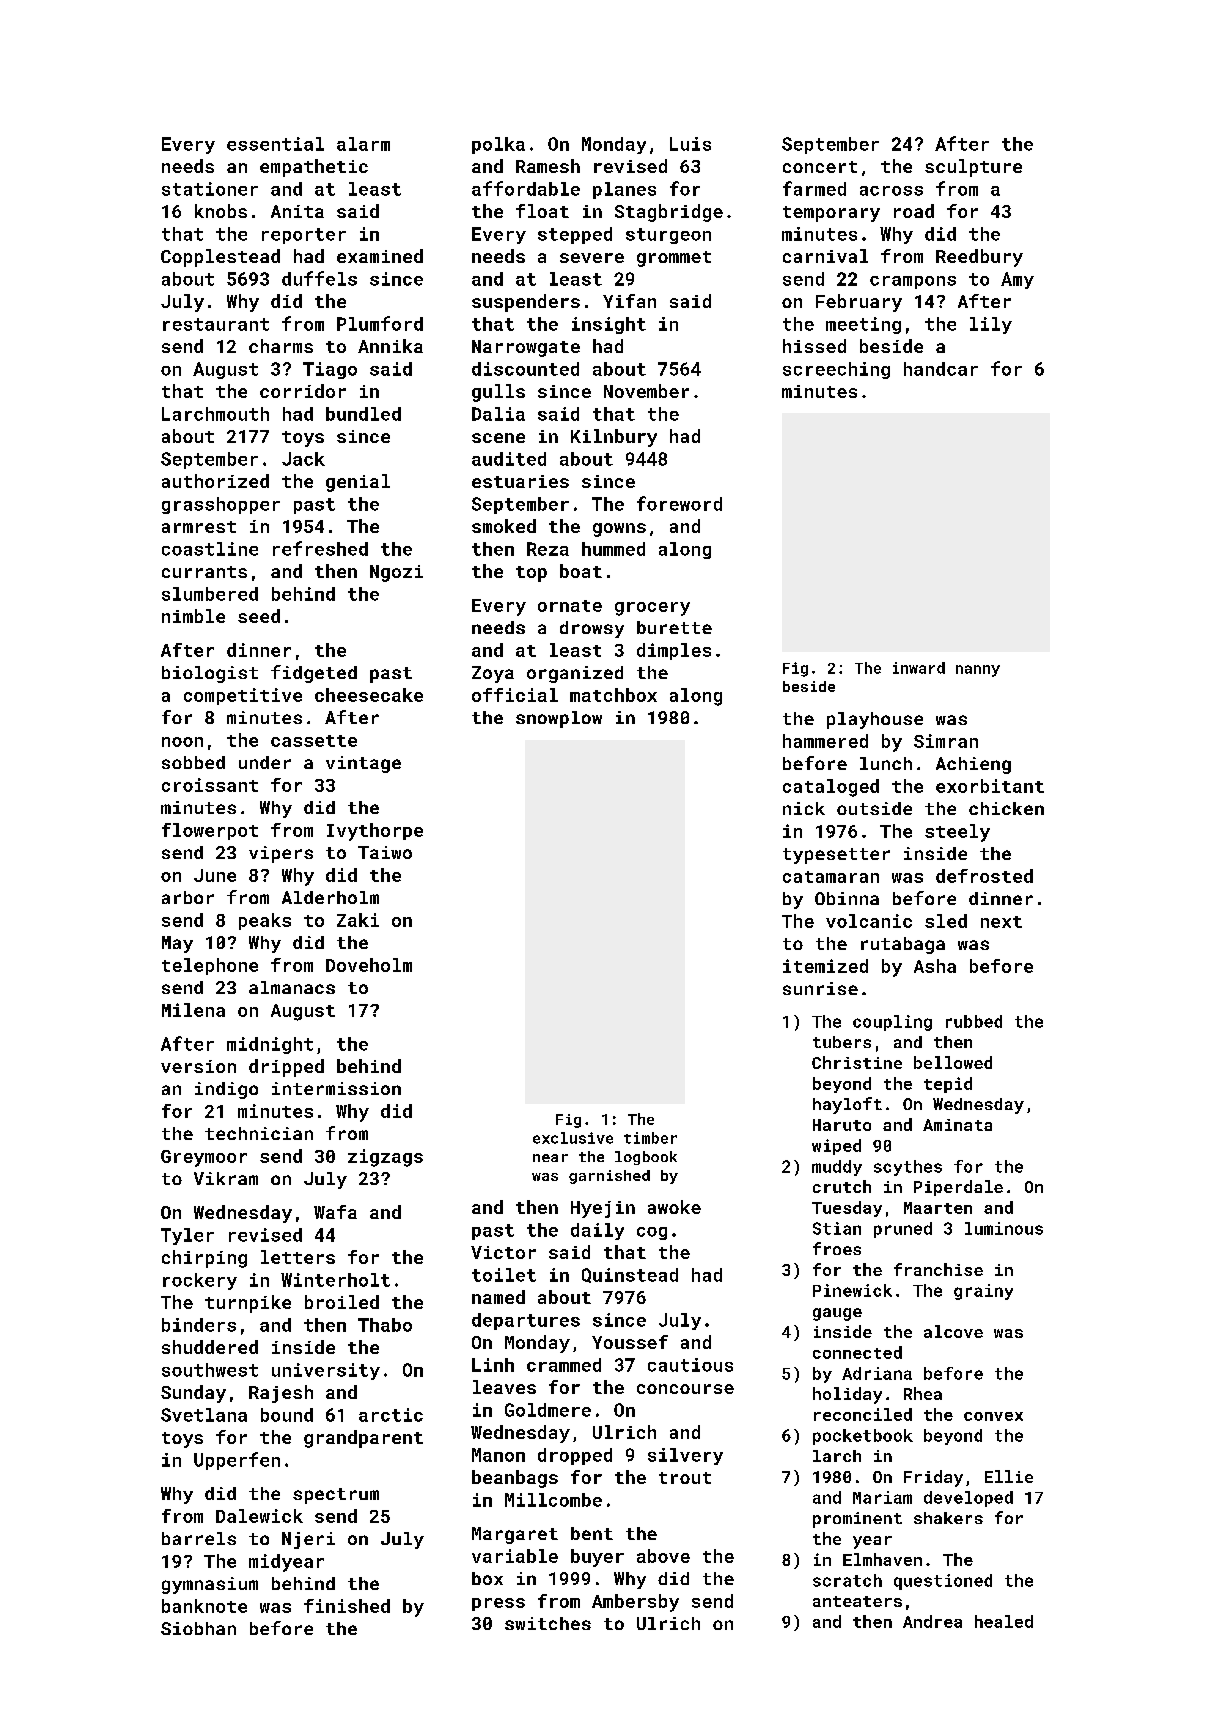 This page has height=1711, width=1210. Describe the element at coordinates (204, 1158) in the page. I see `Greymoor` at that location.
